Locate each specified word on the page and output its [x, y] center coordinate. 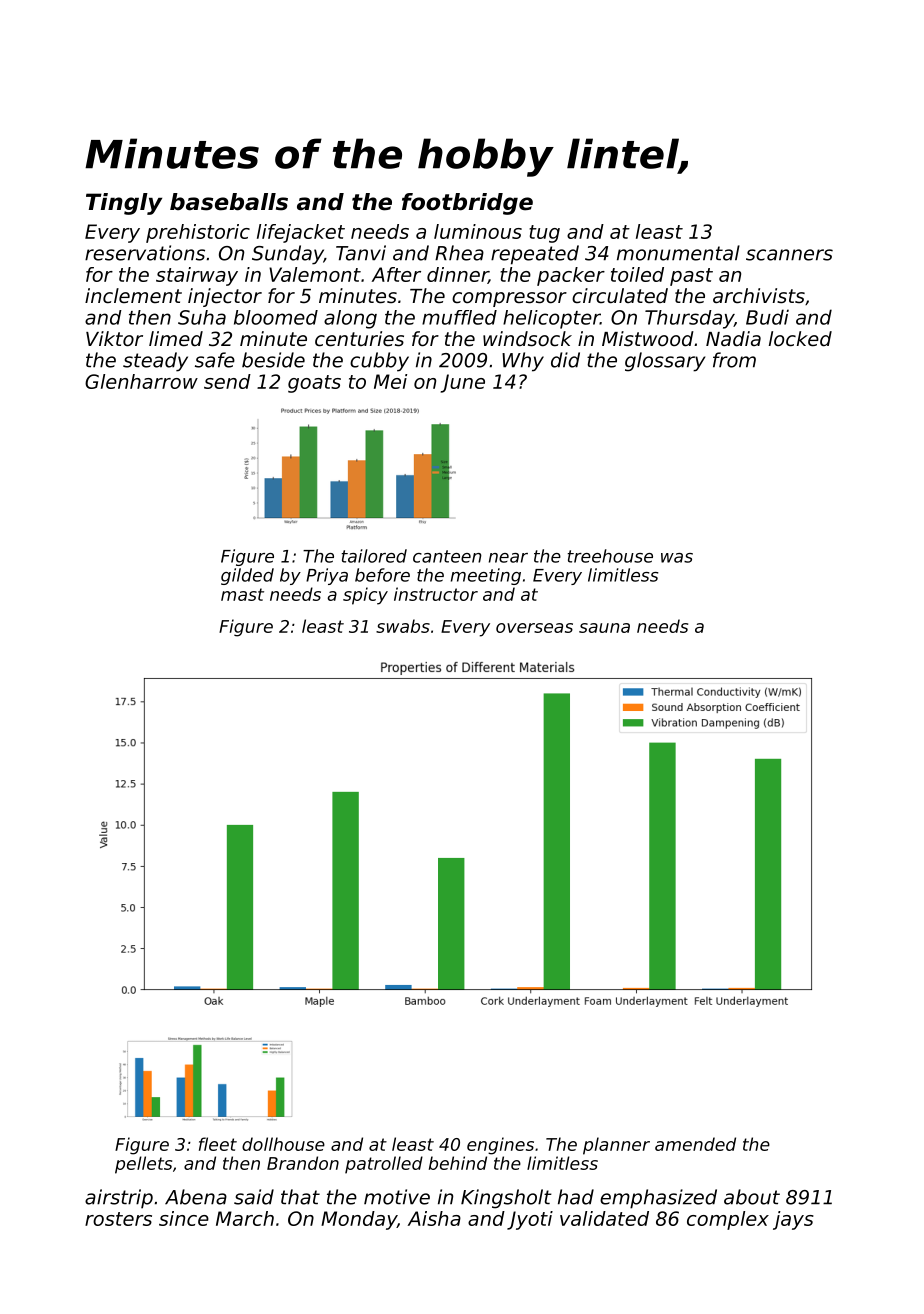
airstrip [119, 1199]
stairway [197, 276]
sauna [604, 628]
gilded [247, 576]
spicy [365, 596]
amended [695, 1144]
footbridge [467, 204]
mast [242, 594]
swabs [403, 626]
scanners [789, 255]
